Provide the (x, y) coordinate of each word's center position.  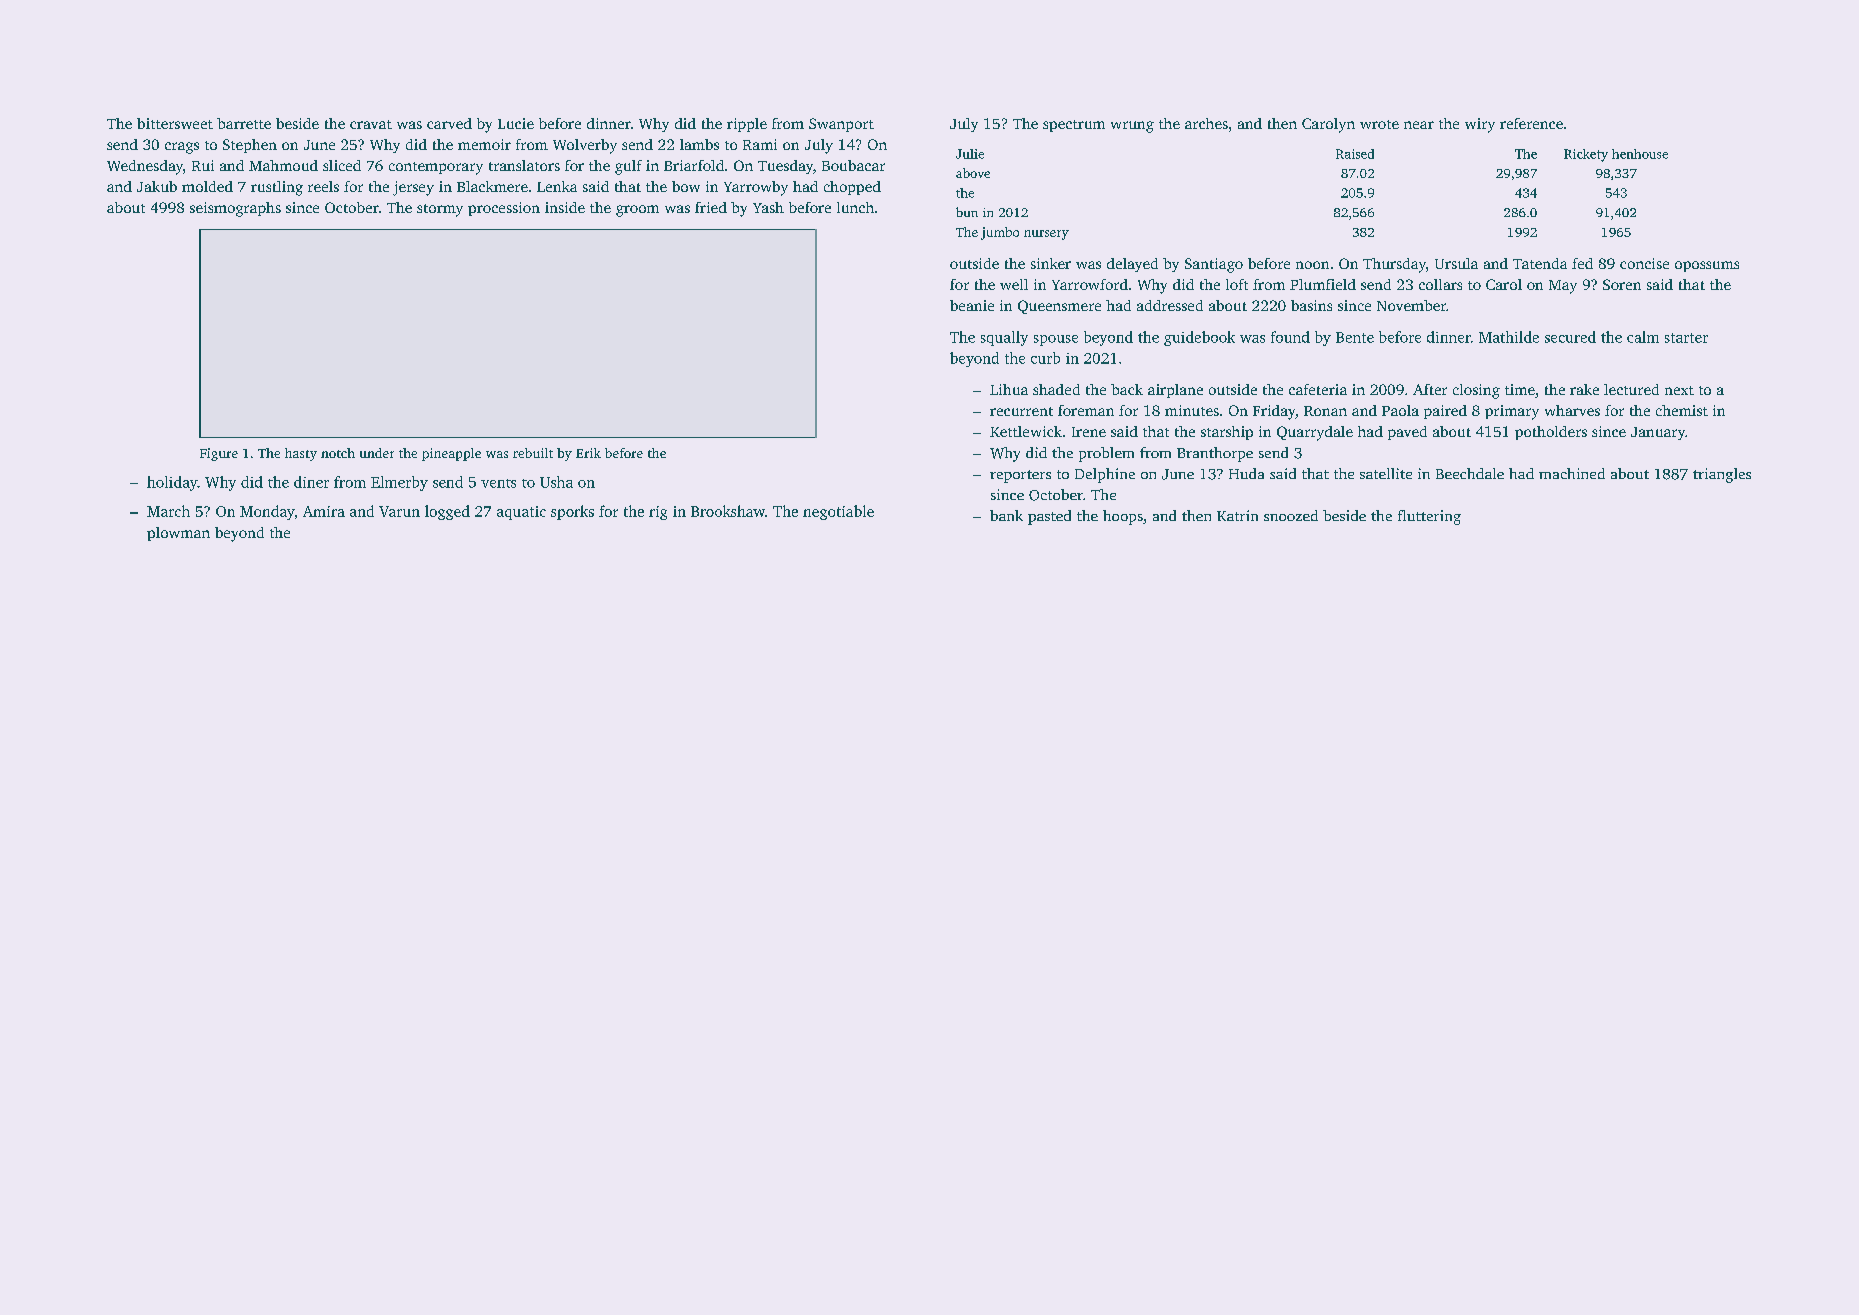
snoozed (1291, 515)
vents (498, 483)
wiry (1480, 125)
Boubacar (853, 165)
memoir (484, 144)
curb (1045, 358)
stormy (440, 210)
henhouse (1640, 154)
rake (1584, 389)
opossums (1707, 266)
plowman (178, 534)
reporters (1020, 476)
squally (1004, 338)
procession (504, 209)
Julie (970, 154)
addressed (1170, 305)
